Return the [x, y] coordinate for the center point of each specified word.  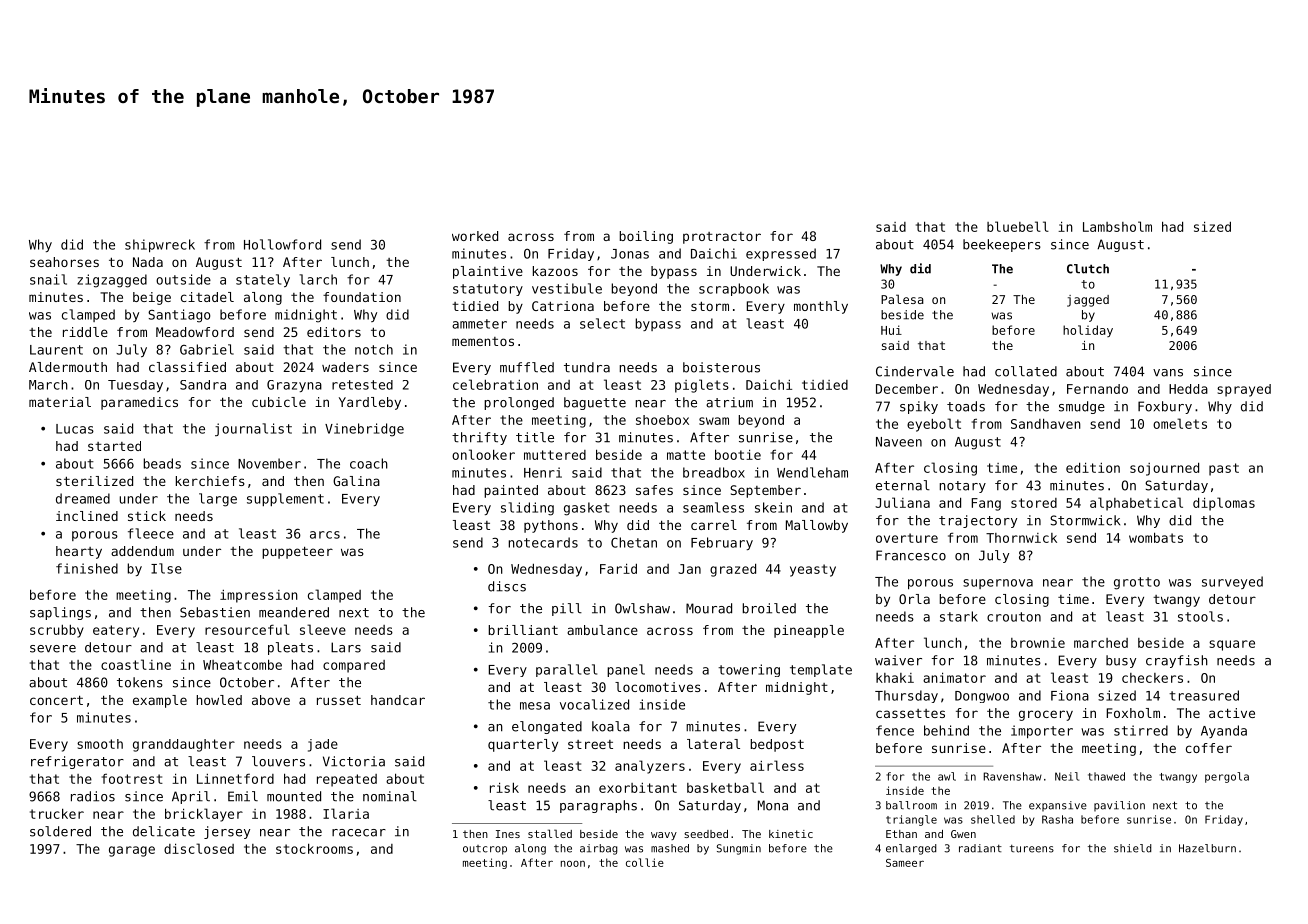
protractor [722, 238]
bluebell [1018, 226]
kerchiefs [210, 481]
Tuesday [135, 386]
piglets [702, 386]
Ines [508, 834]
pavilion [1119, 806]
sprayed [1244, 390]
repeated [347, 780]
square [1232, 645]
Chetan [634, 542]
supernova [998, 584]
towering [749, 670]
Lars [346, 647]
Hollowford [282, 244]
